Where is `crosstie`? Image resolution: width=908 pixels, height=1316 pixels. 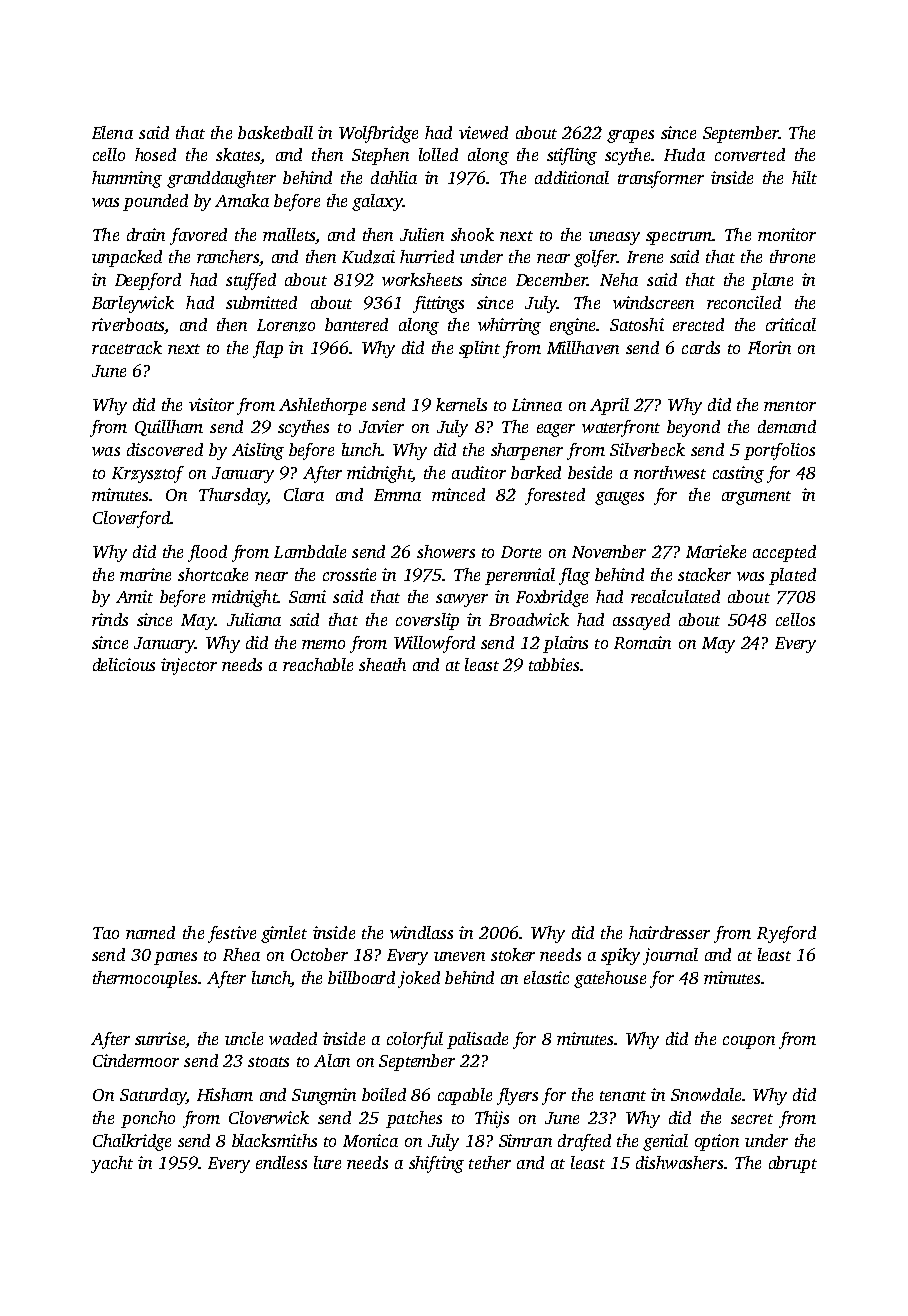 crosstie is located at coordinates (349, 574).
